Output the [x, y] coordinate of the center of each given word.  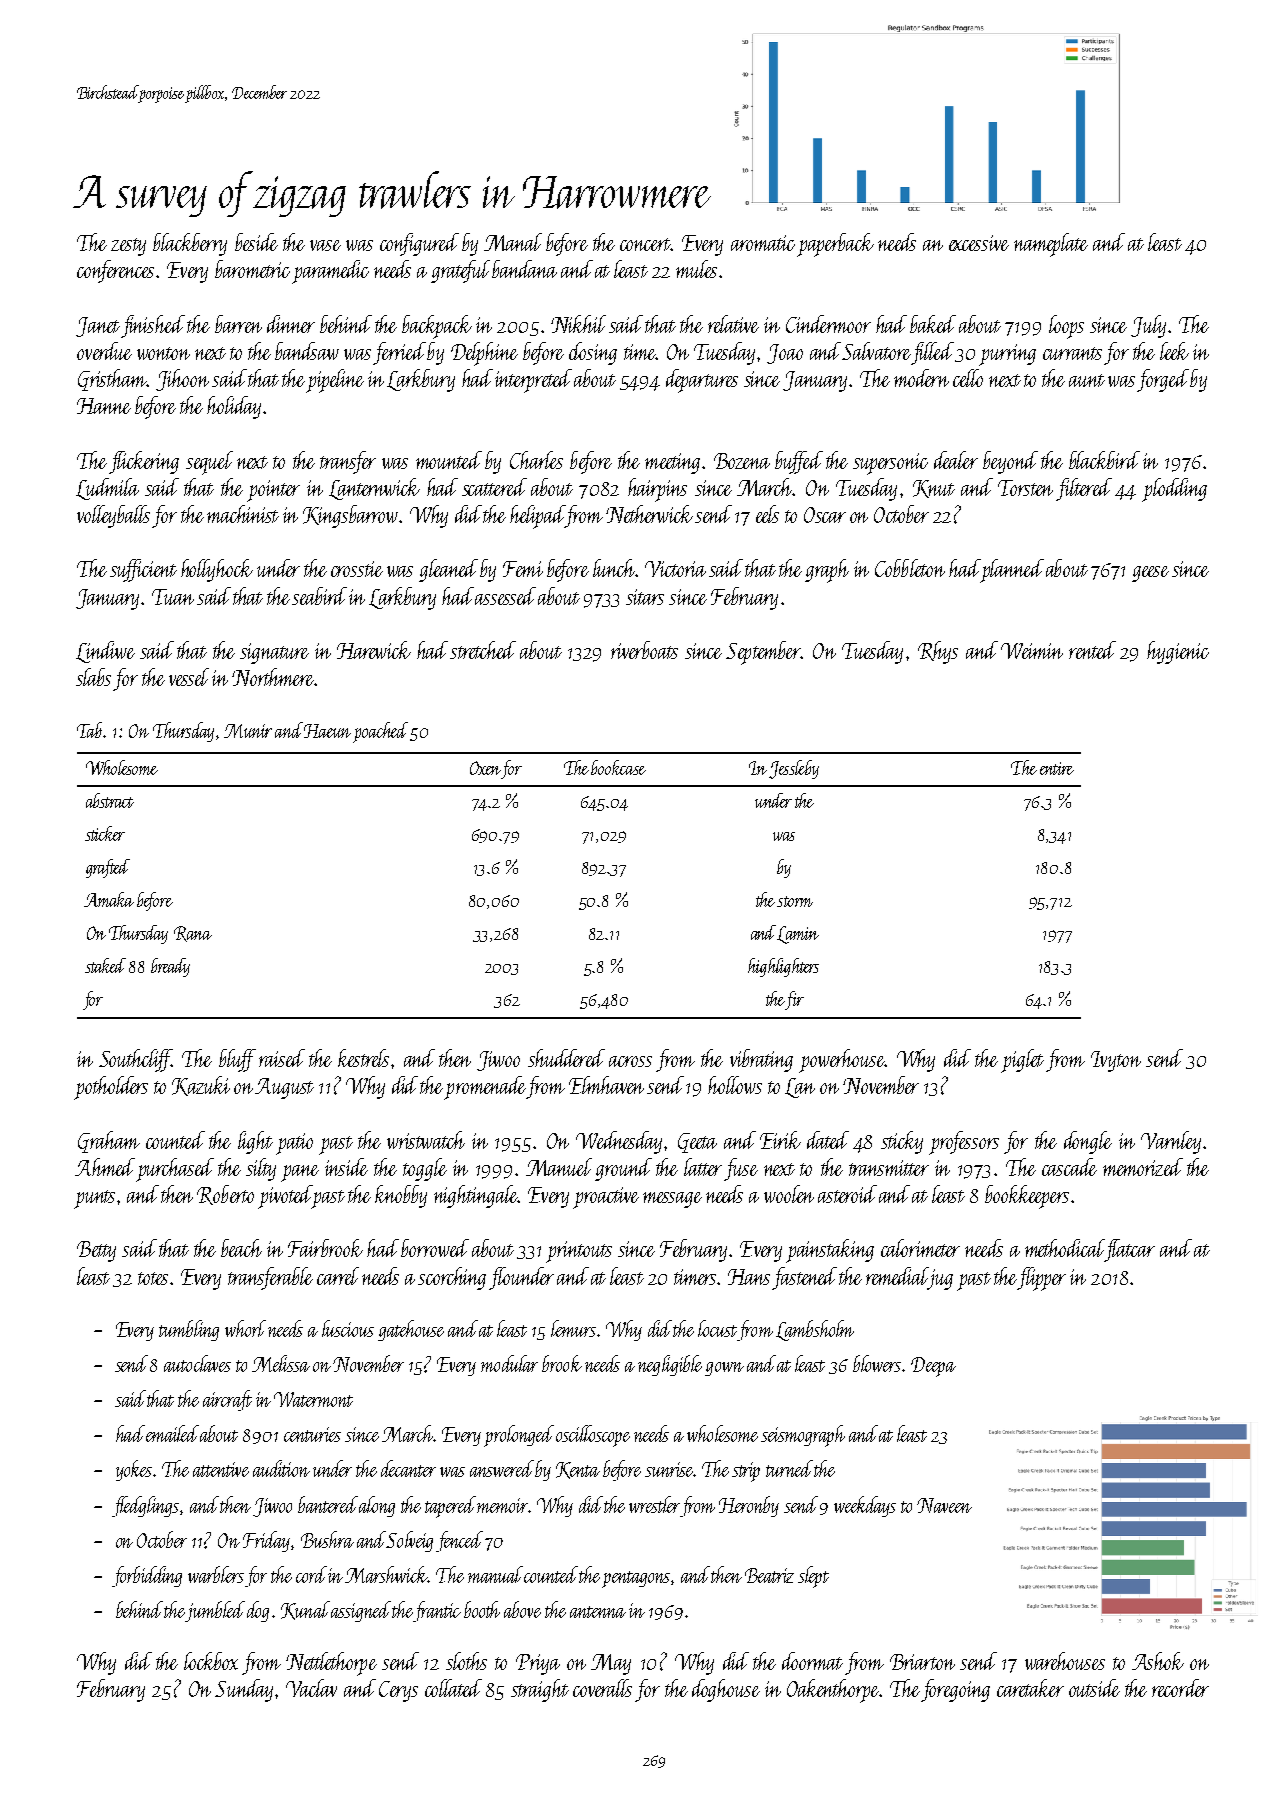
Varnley [1171, 1142]
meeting [672, 463]
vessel [189, 677]
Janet [98, 327]
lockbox [211, 1661]
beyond [1010, 462]
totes [153, 1278]
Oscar [825, 515]
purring [1007, 355]
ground [623, 1169]
